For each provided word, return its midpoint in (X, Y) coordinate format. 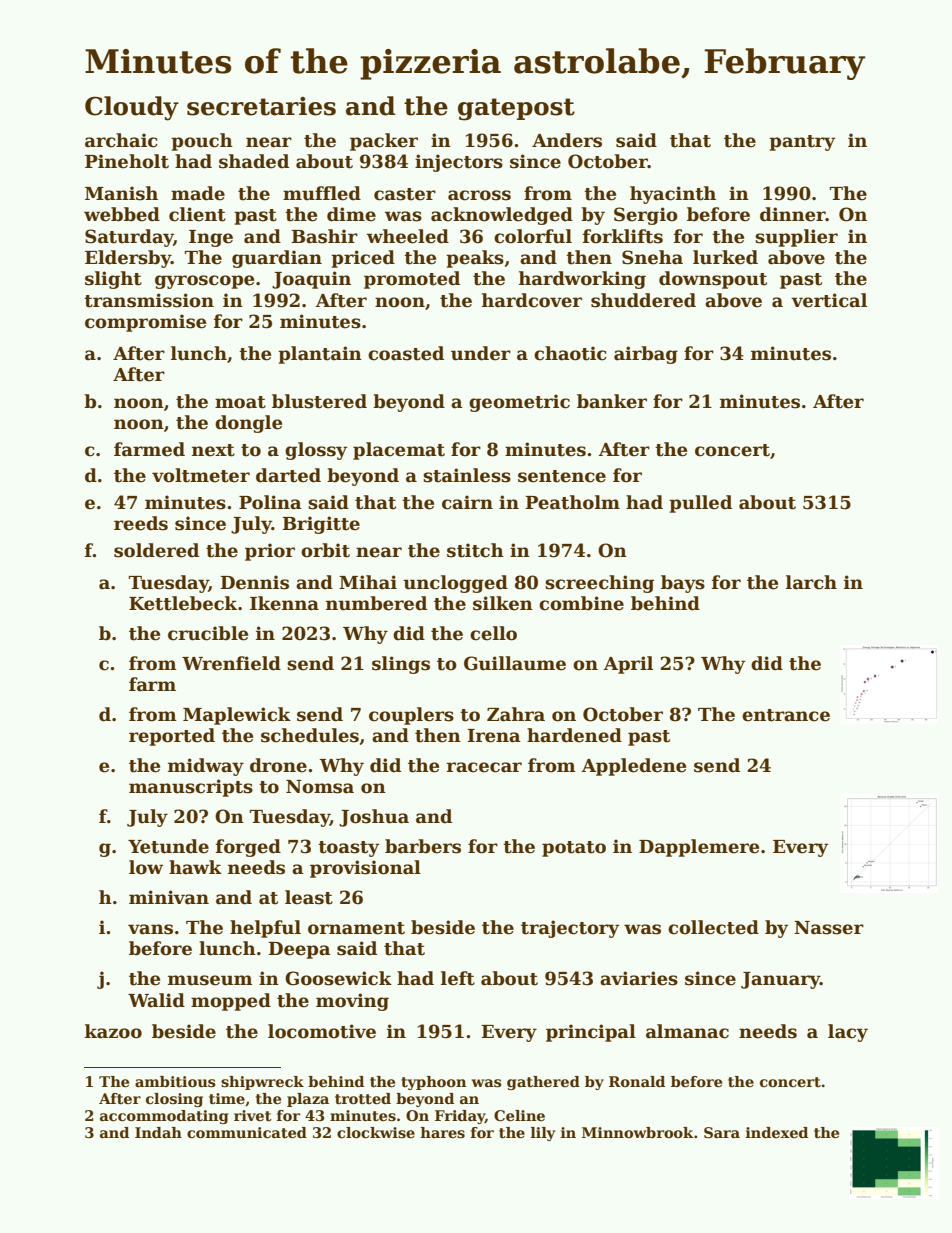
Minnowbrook (638, 1132)
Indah (158, 1132)
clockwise (376, 1132)
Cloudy (132, 108)
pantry (802, 143)
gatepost (516, 109)
